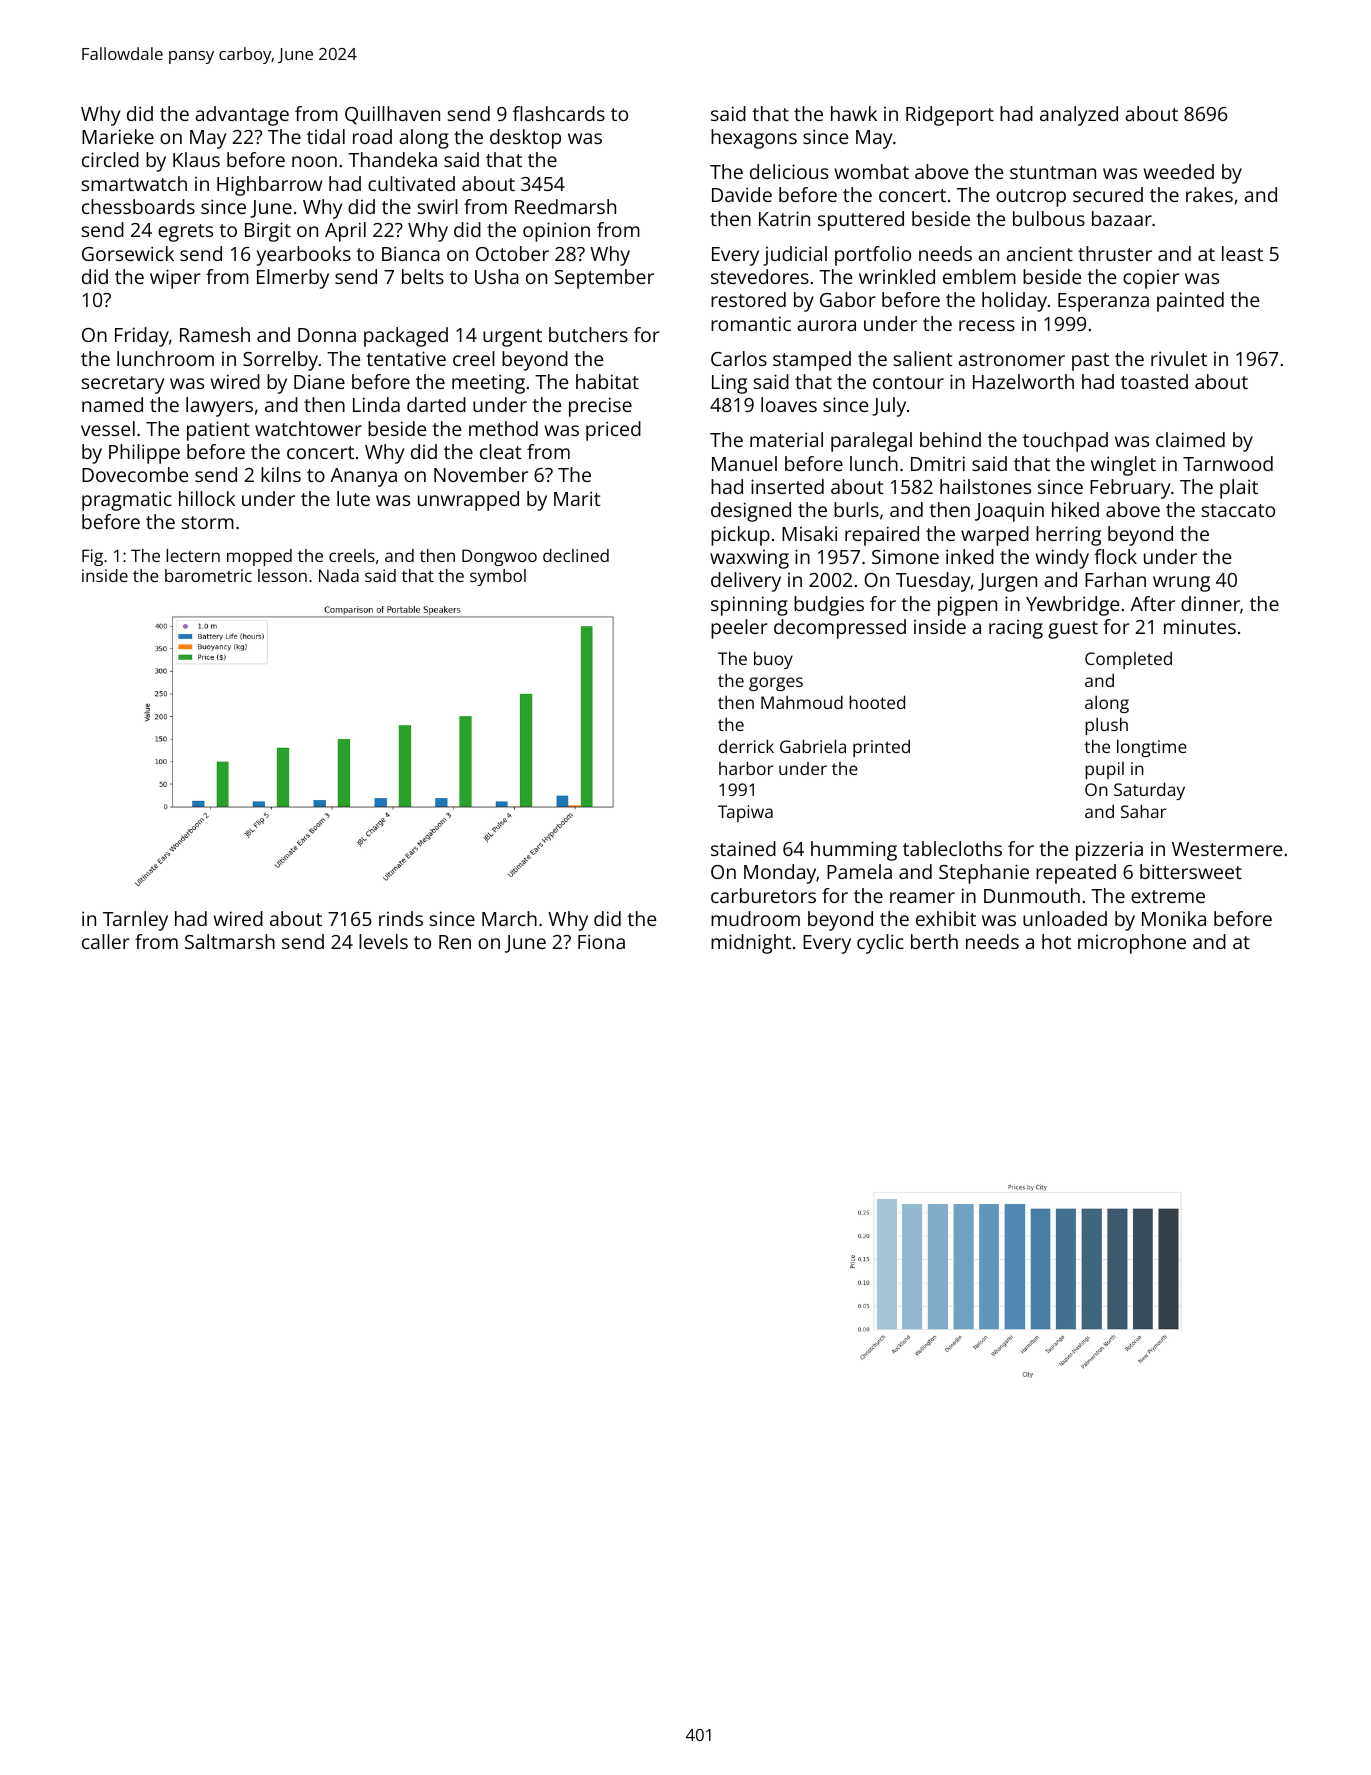 This image has width=1371, height=1775. I want to click on past, so click(1090, 362).
